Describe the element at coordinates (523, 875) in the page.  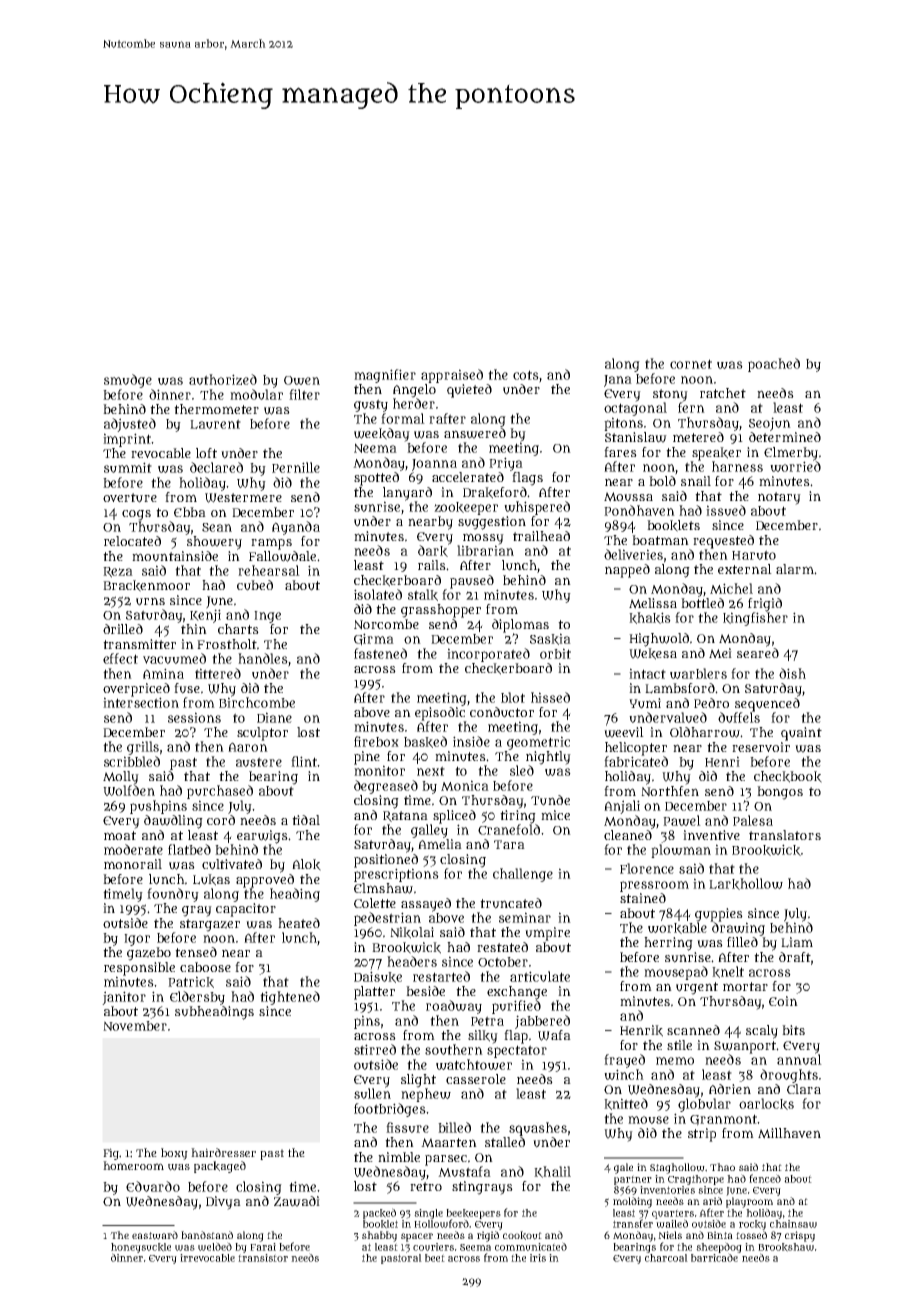
I see `challenge` at that location.
